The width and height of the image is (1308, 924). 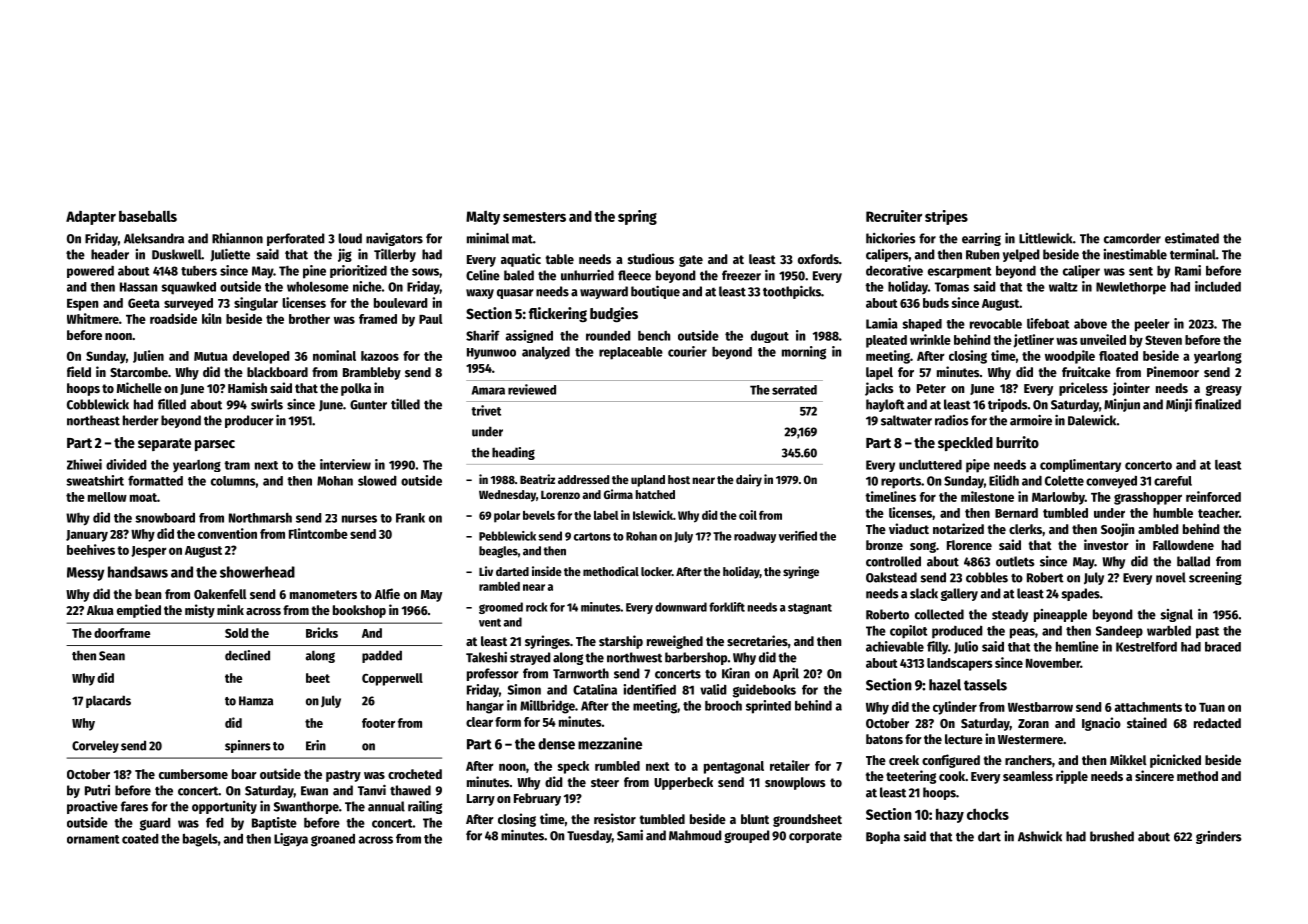 What do you see at coordinates (534, 217) in the image?
I see `semesters` at bounding box center [534, 217].
